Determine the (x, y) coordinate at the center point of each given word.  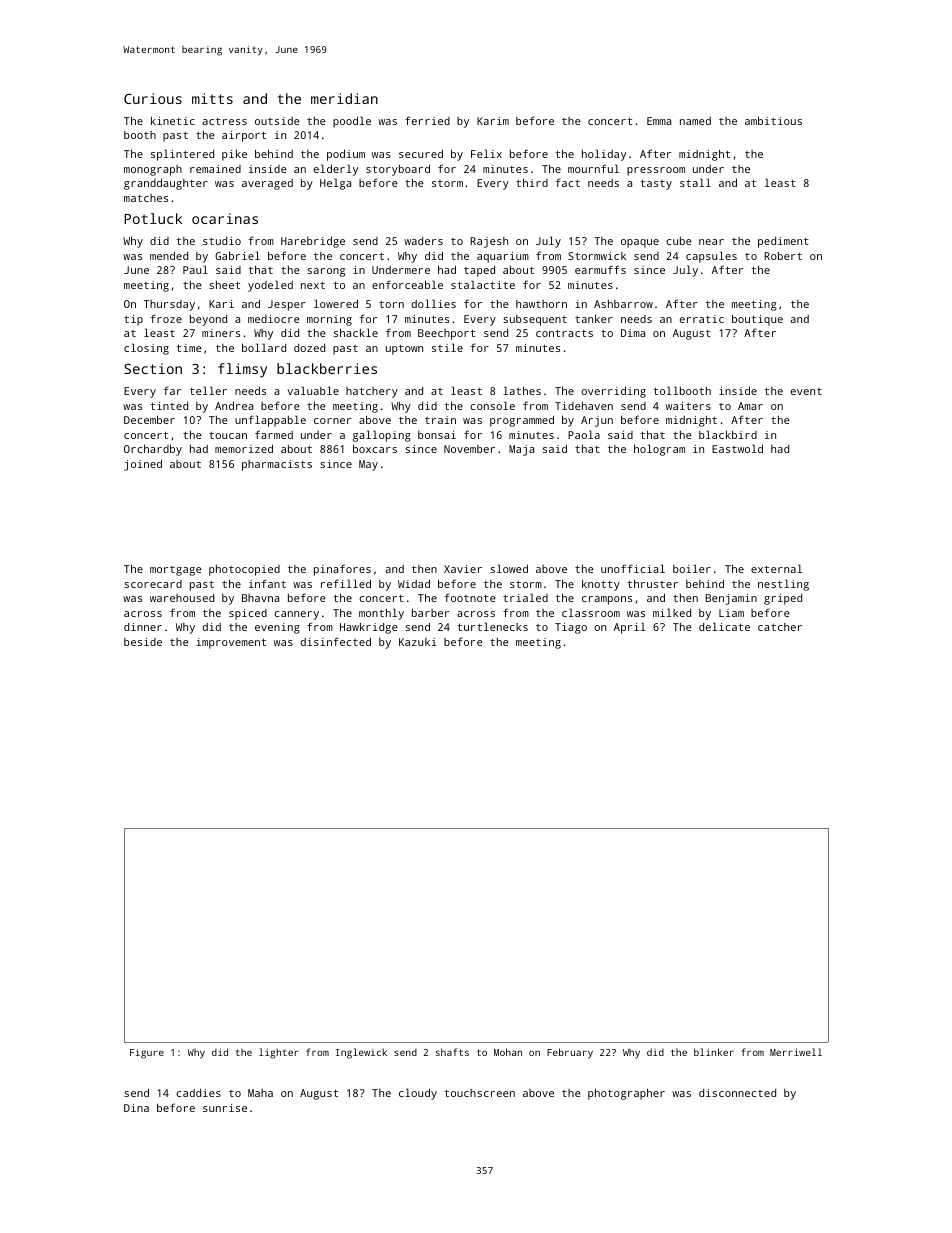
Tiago (571, 628)
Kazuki (418, 642)
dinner (143, 627)
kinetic (173, 121)
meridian (344, 98)
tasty (656, 185)
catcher (780, 627)
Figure (147, 1054)
